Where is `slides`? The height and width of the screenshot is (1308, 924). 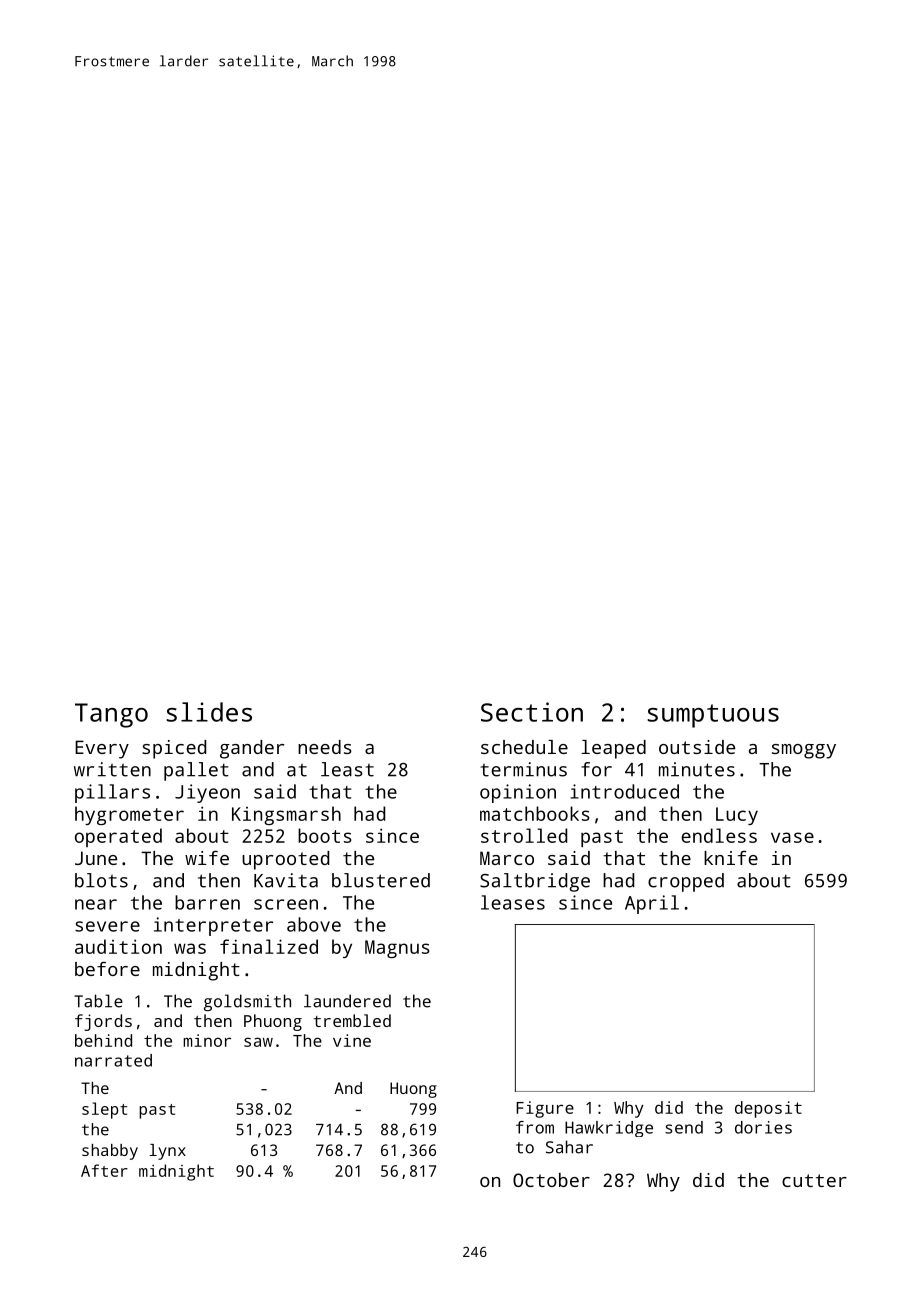
slides is located at coordinates (209, 712).
